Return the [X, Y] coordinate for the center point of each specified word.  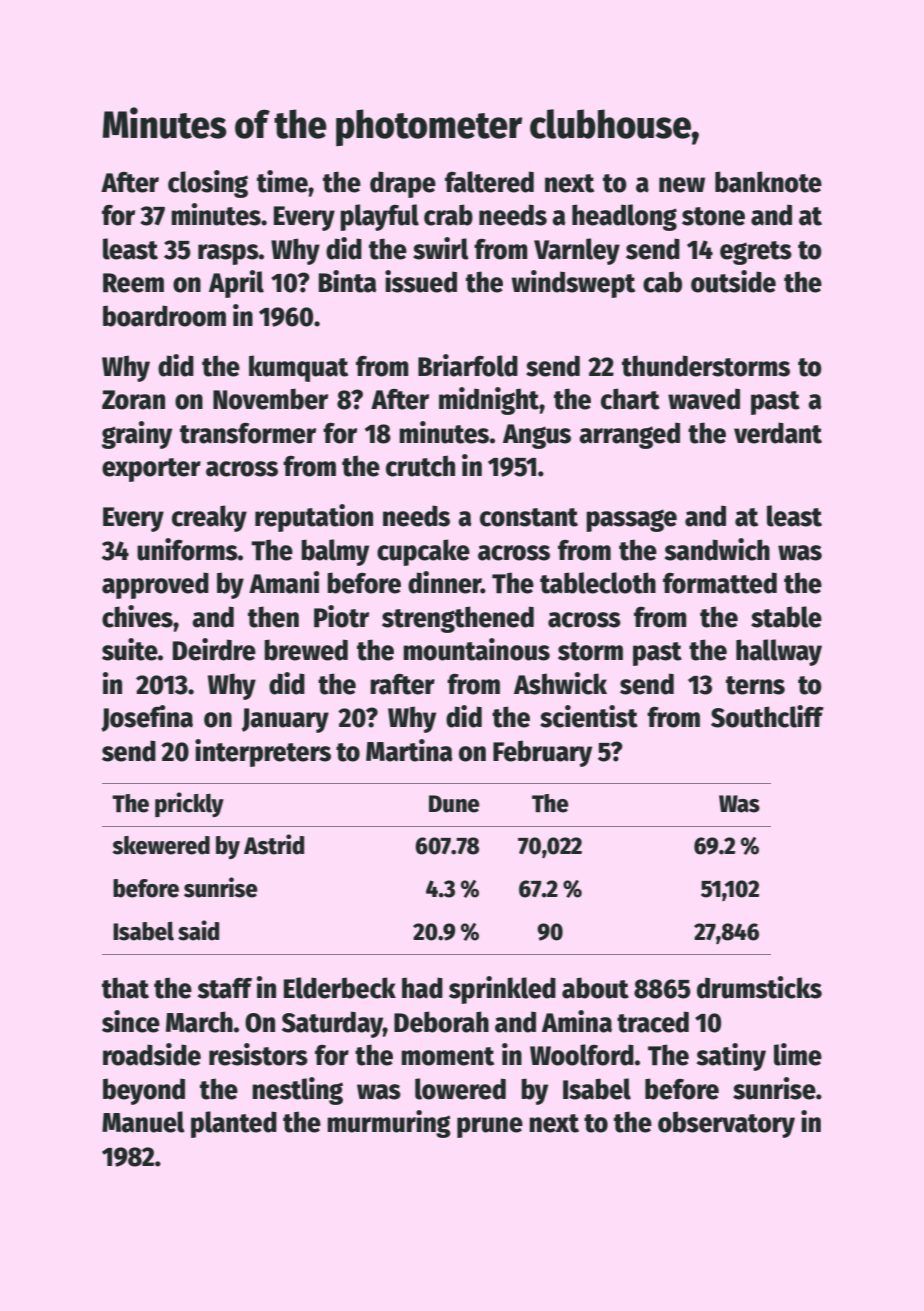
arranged [629, 435]
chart [630, 399]
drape [403, 184]
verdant [778, 433]
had [422, 988]
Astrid [274, 844]
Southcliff [767, 716]
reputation [314, 518]
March [199, 1022]
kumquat [298, 368]
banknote [768, 182]
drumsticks [759, 987]
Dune [454, 804]
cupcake [423, 552]
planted [234, 1124]
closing [208, 184]
